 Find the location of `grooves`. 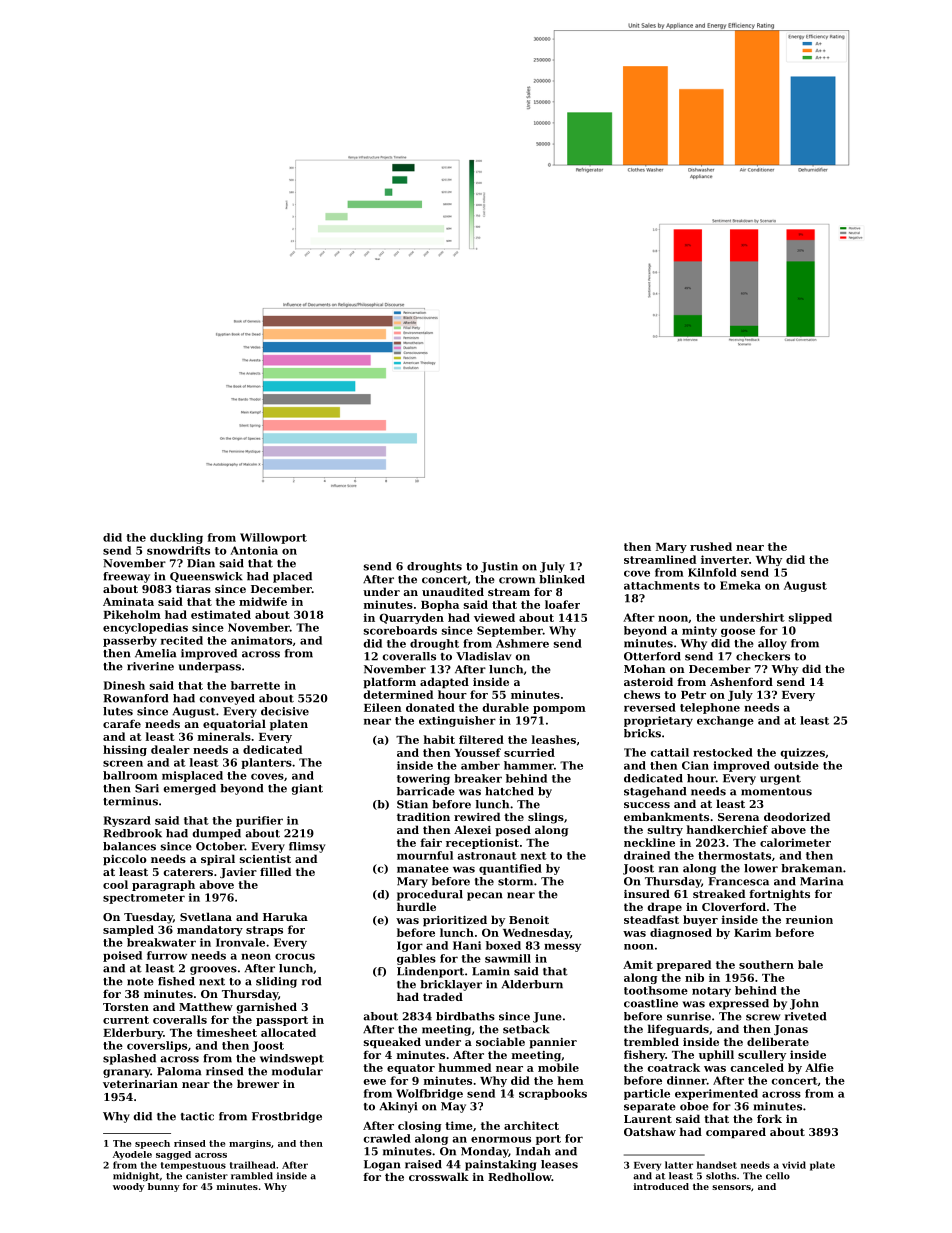

grooves is located at coordinates (213, 970).
